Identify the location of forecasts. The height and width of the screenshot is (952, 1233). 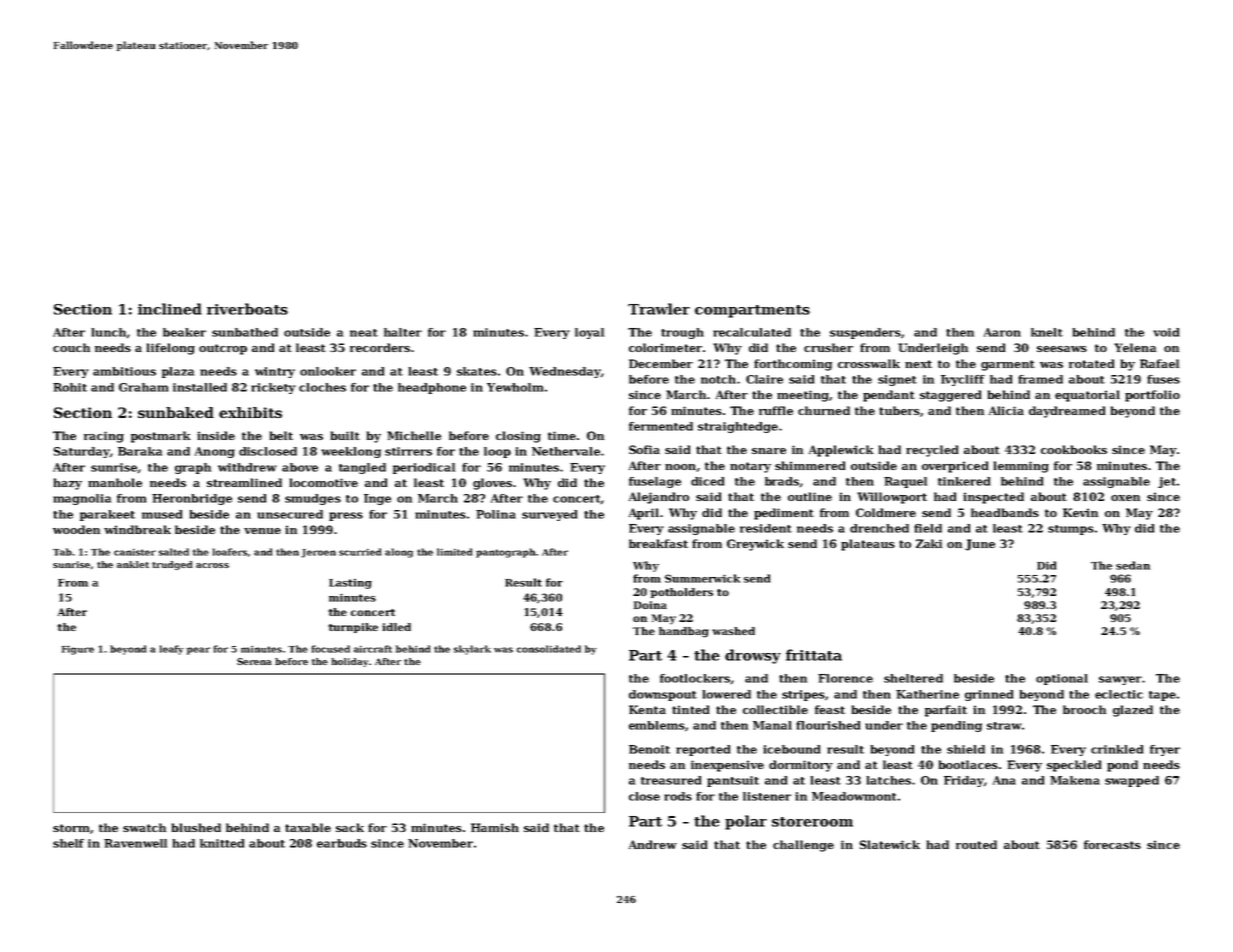
(1112, 844).
